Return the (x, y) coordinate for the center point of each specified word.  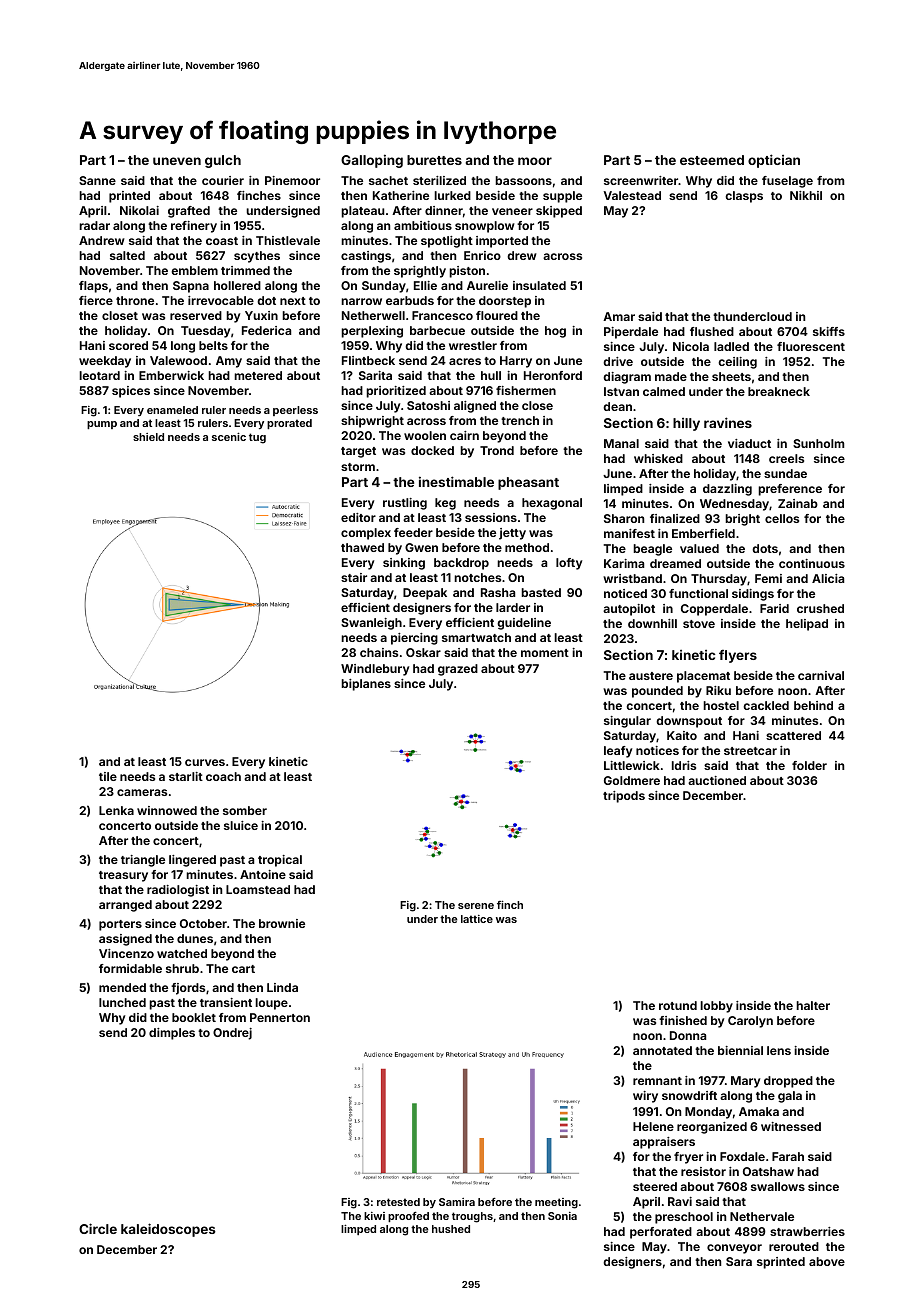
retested (398, 1202)
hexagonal (552, 504)
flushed (712, 331)
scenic (229, 436)
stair (354, 577)
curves (205, 762)
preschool (684, 1218)
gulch (223, 161)
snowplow (485, 227)
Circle (98, 1228)
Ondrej (232, 1034)
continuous (812, 563)
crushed (820, 608)
